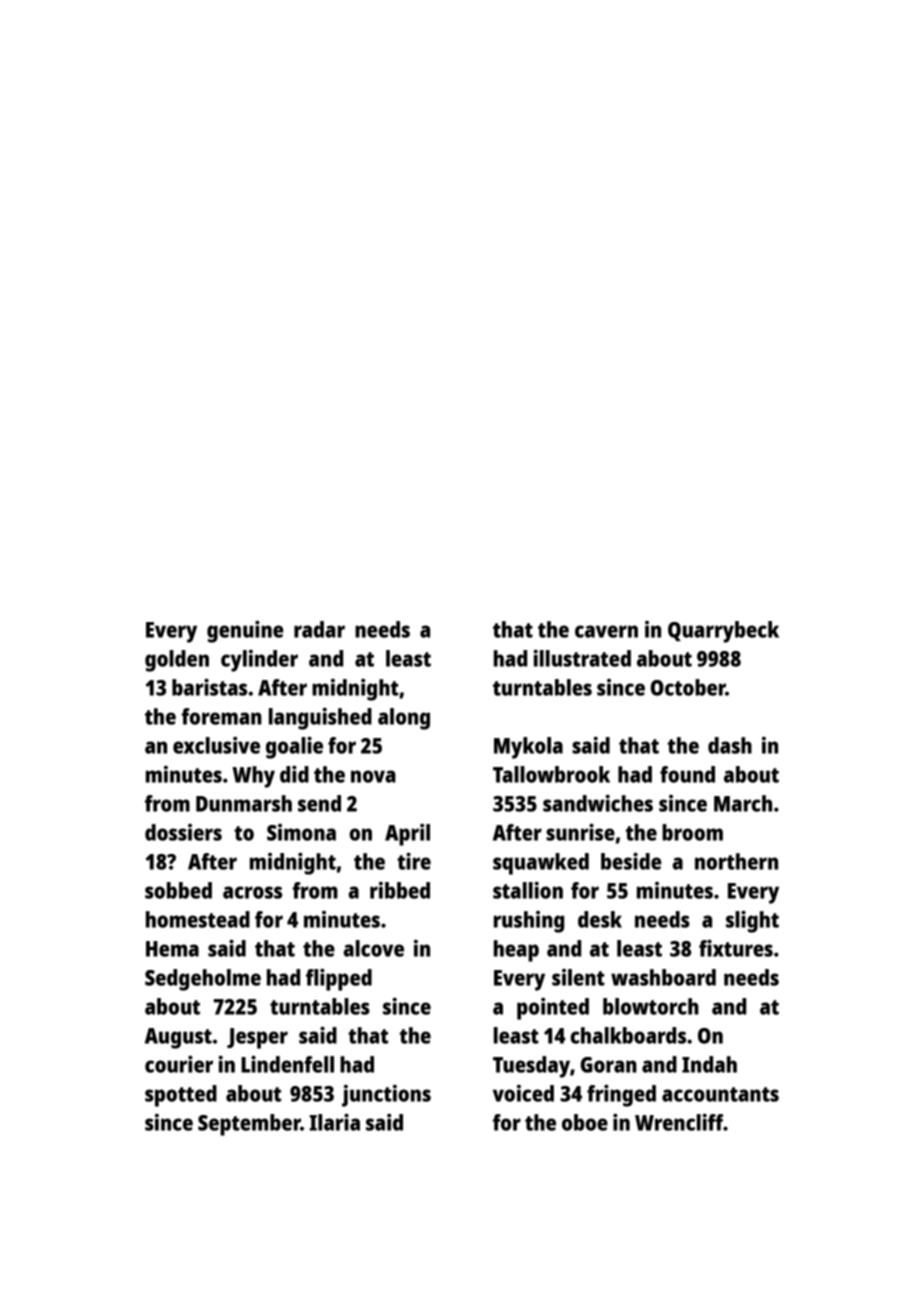 The image size is (924, 1311). I want to click on cavern, so click(606, 631).
